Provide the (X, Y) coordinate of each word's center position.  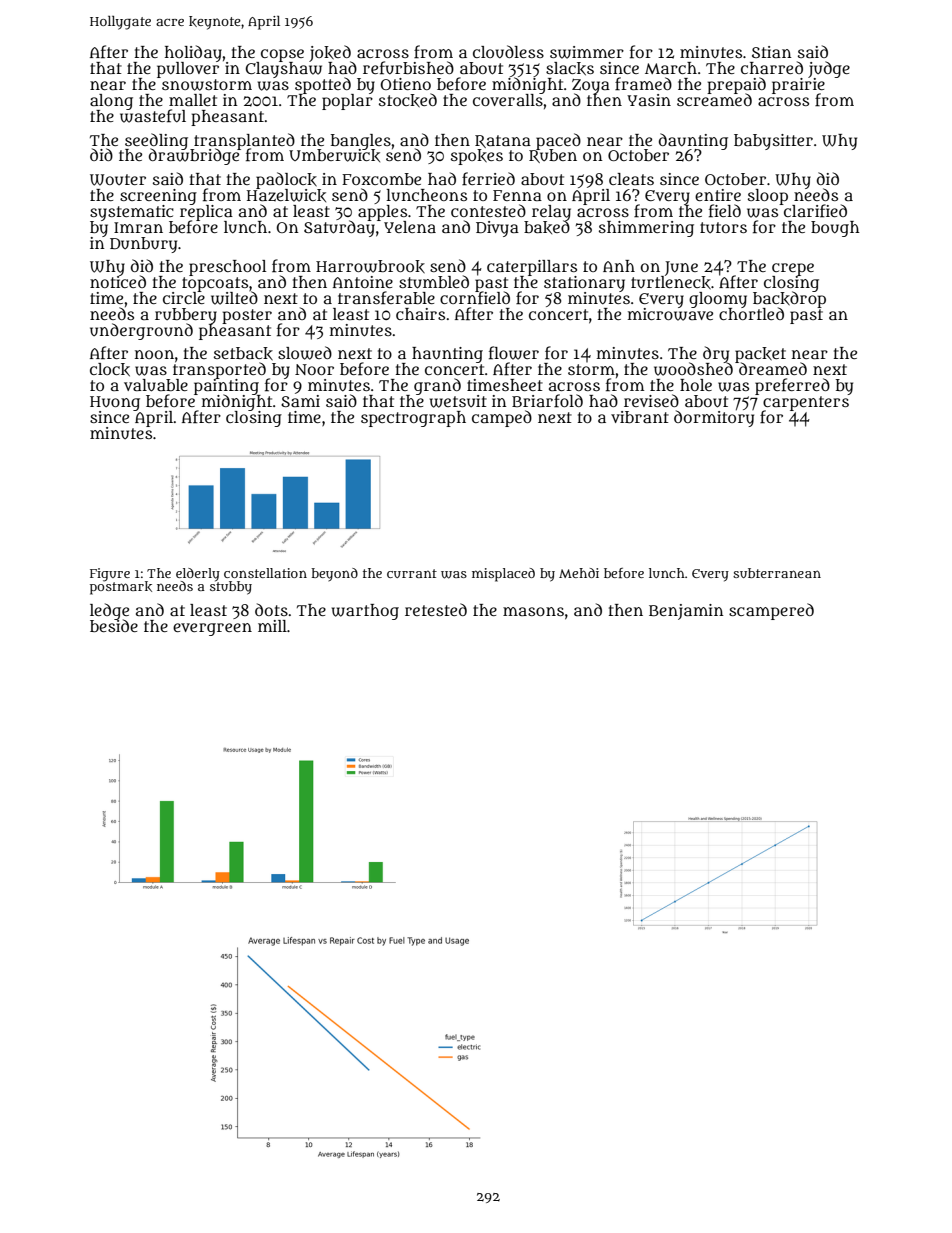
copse (282, 55)
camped (502, 418)
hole (696, 385)
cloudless (508, 51)
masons (533, 611)
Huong (115, 403)
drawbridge (195, 157)
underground (141, 331)
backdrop (789, 300)
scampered (771, 611)
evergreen (212, 629)
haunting (447, 355)
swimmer (587, 52)
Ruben (553, 156)
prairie (798, 86)
